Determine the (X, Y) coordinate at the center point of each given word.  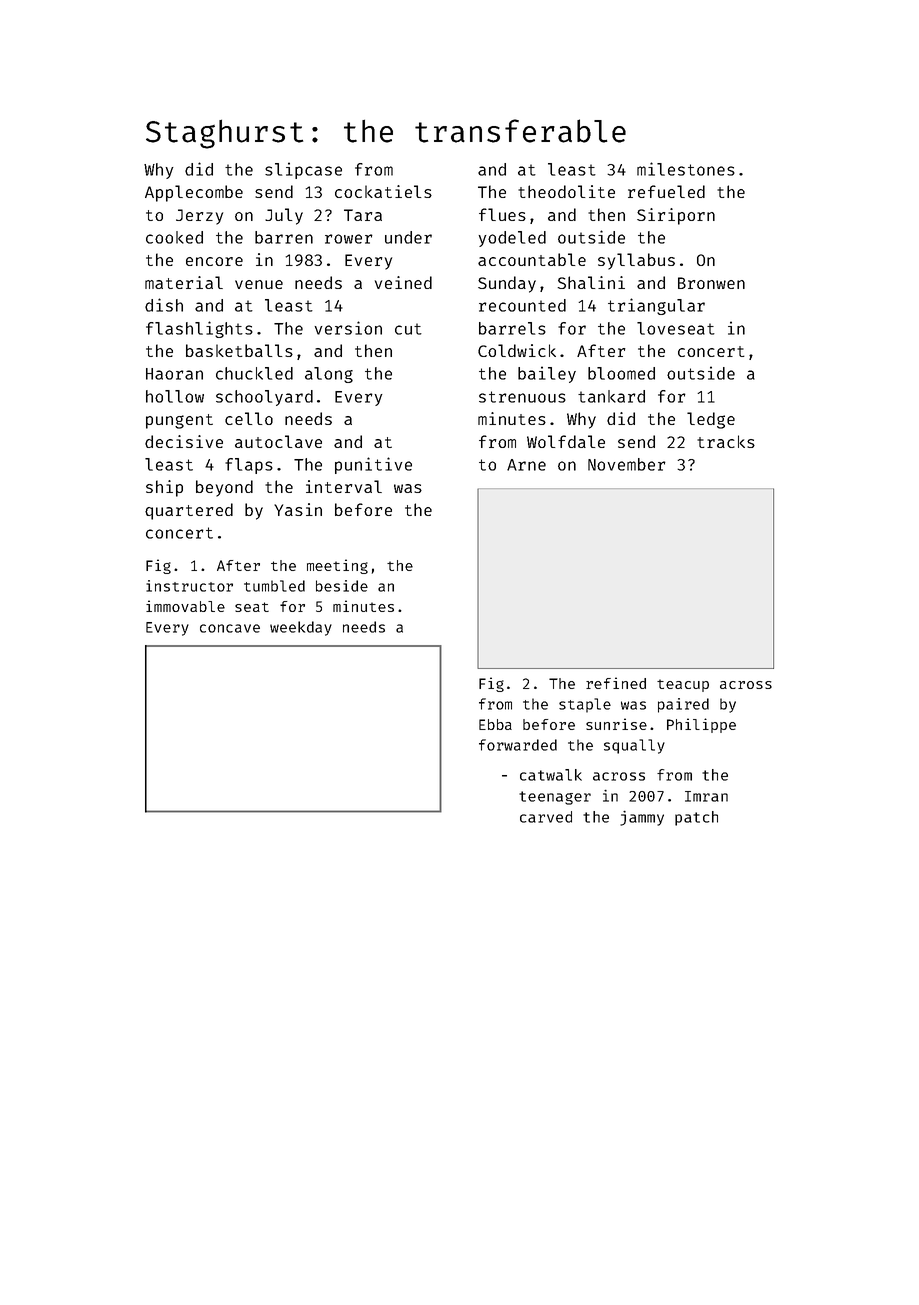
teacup (683, 685)
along (329, 375)
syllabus (636, 261)
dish (164, 305)
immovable (185, 606)
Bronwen (711, 283)
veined (403, 282)
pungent (179, 421)
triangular (656, 306)
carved (546, 817)
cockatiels (383, 191)
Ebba (495, 724)
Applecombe (194, 193)
